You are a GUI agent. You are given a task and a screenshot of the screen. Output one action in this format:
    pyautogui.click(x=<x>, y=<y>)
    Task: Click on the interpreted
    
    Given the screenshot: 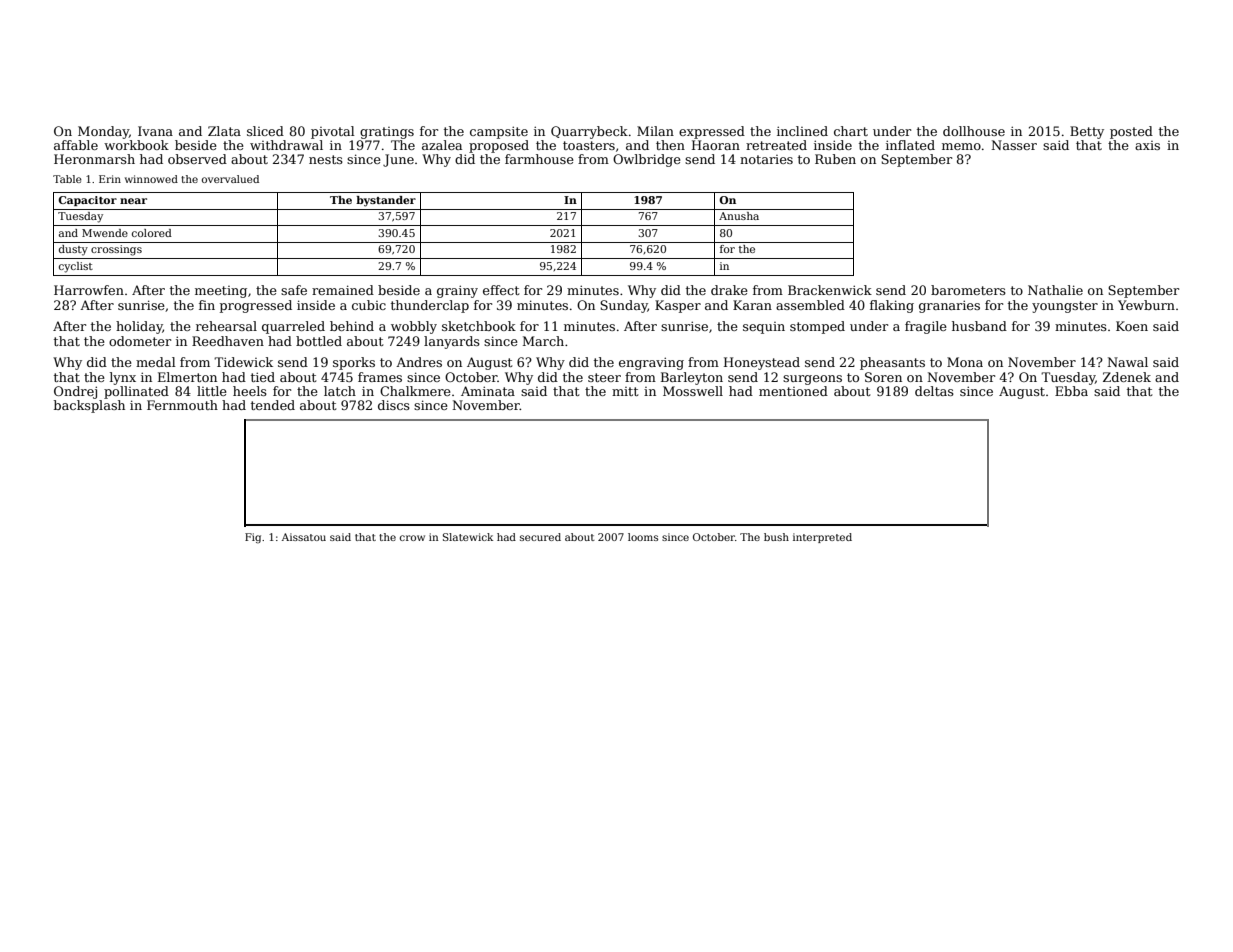 What is the action you would take?
    pyautogui.click(x=822, y=538)
